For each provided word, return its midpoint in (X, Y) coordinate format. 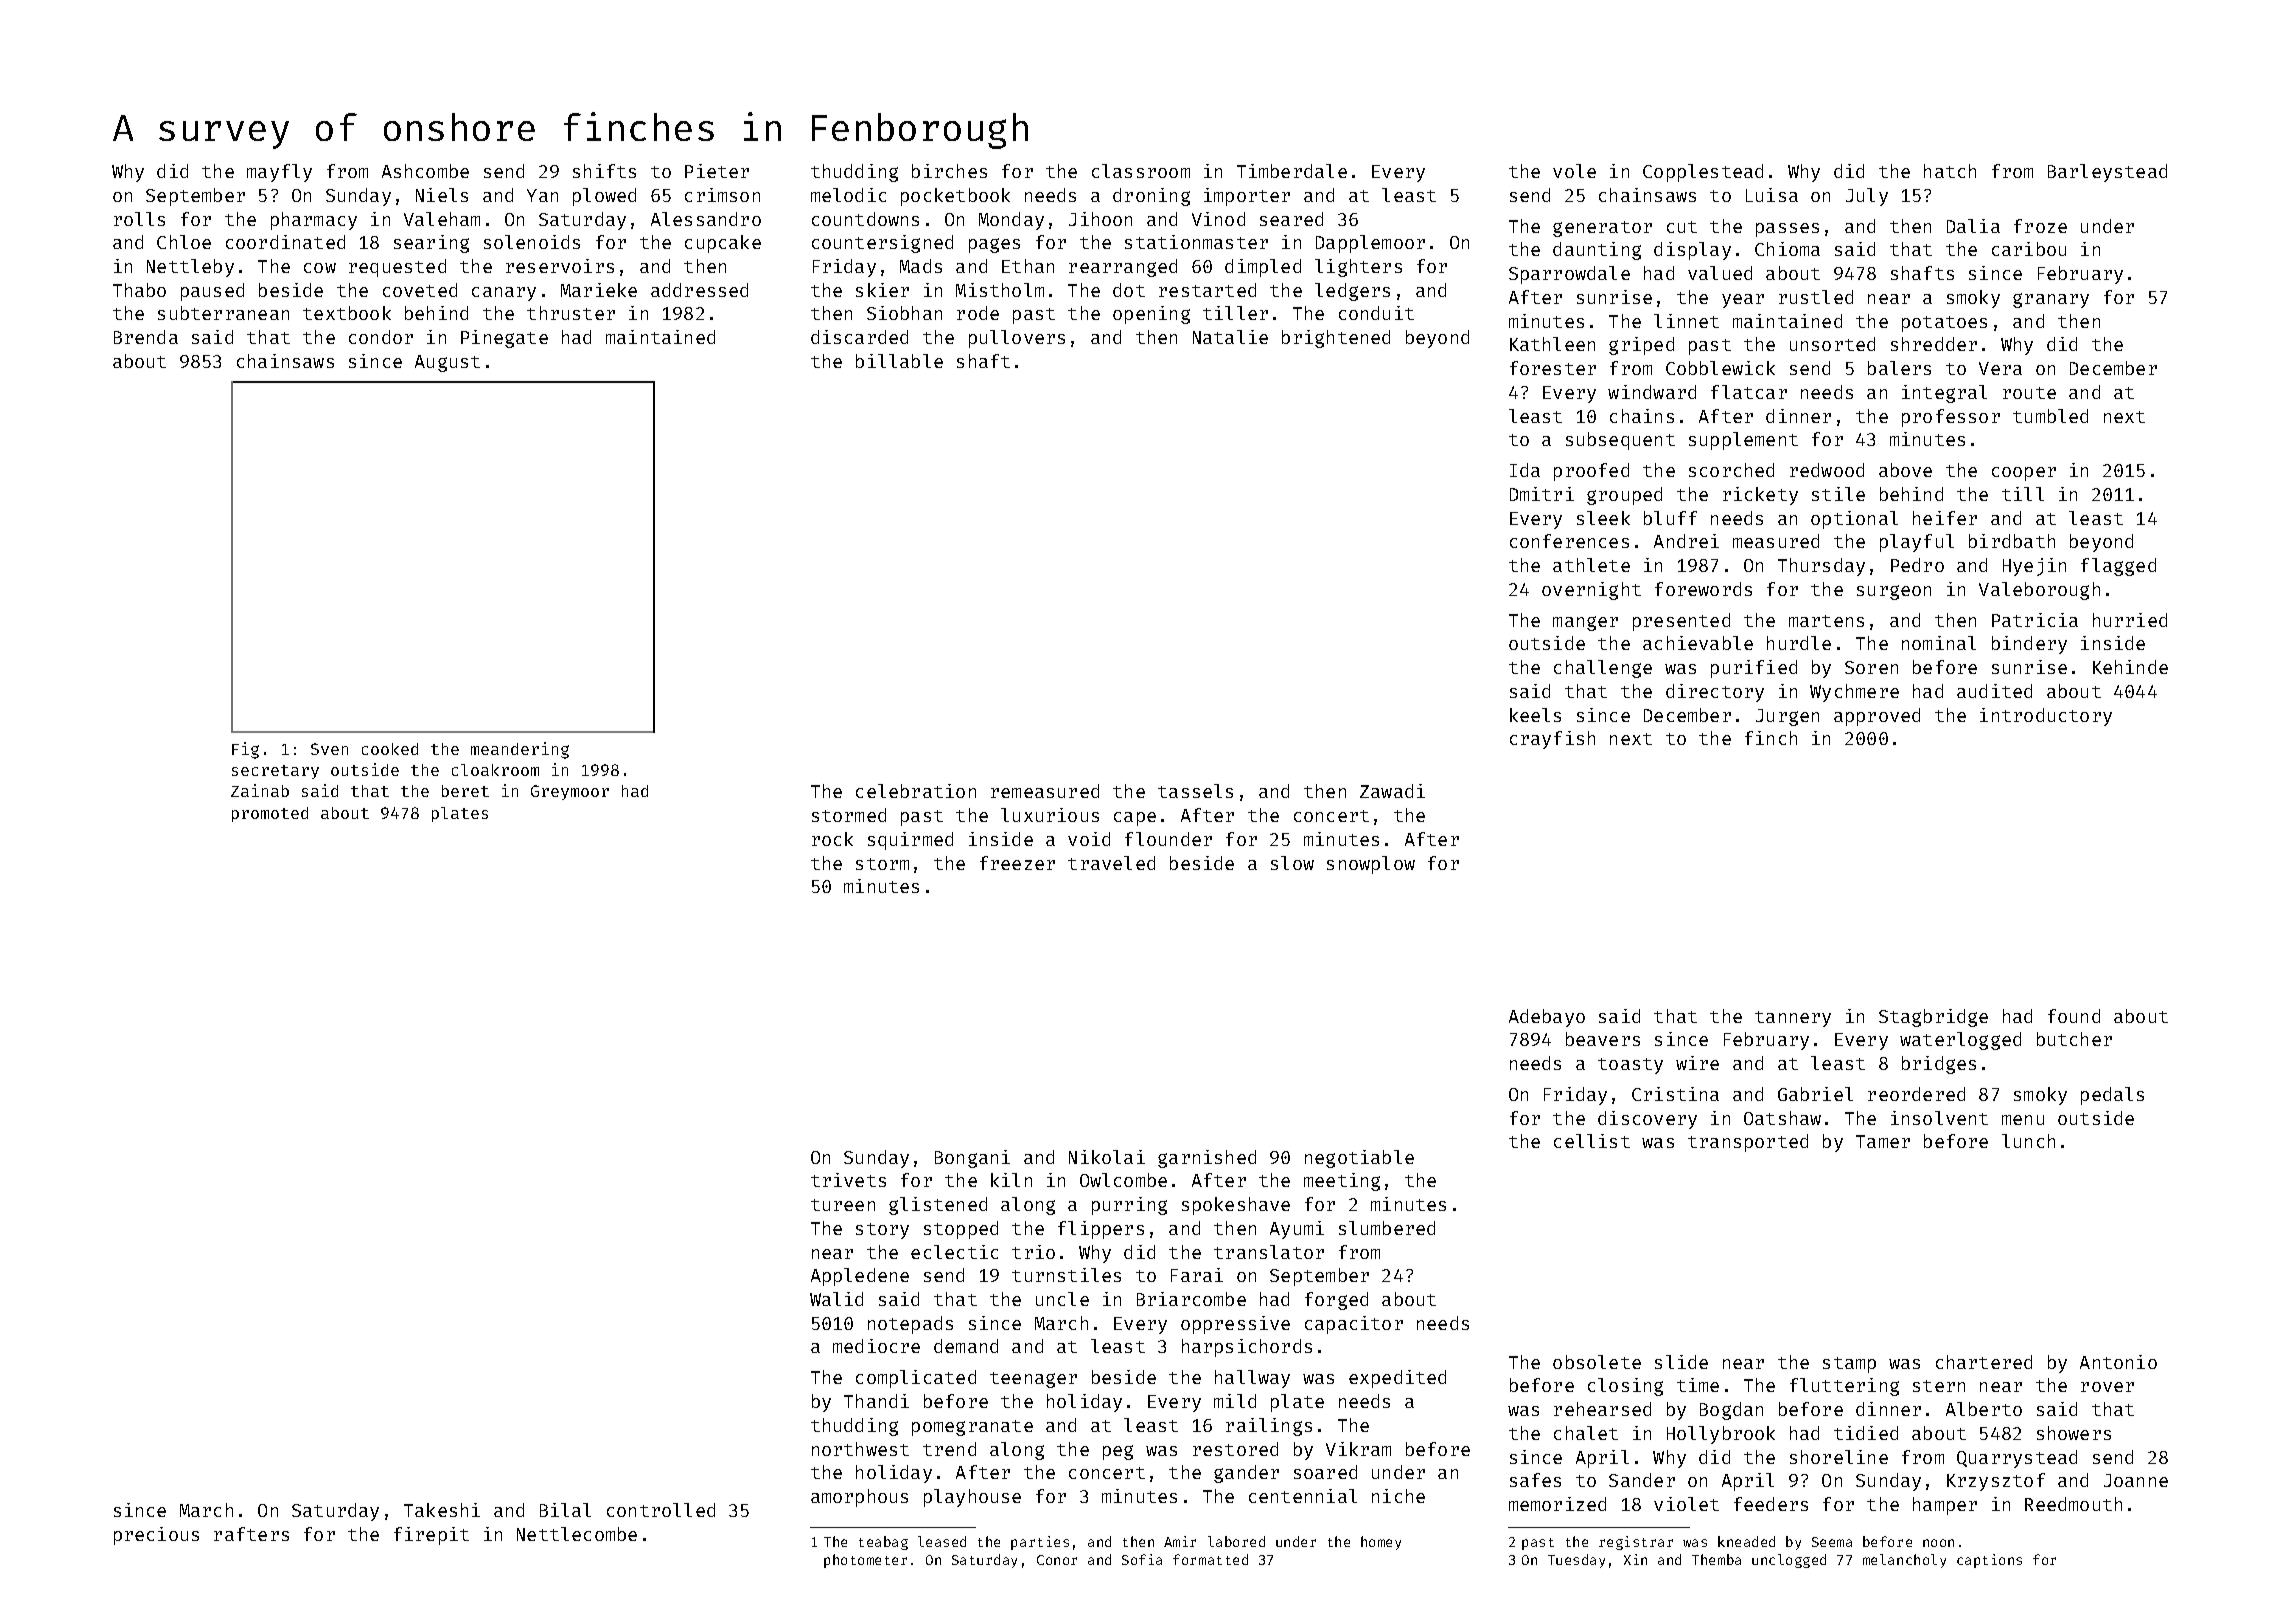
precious (156, 1536)
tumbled (2050, 416)
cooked (390, 749)
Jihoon (1100, 219)
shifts (604, 171)
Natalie (1230, 337)
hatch (1950, 171)
